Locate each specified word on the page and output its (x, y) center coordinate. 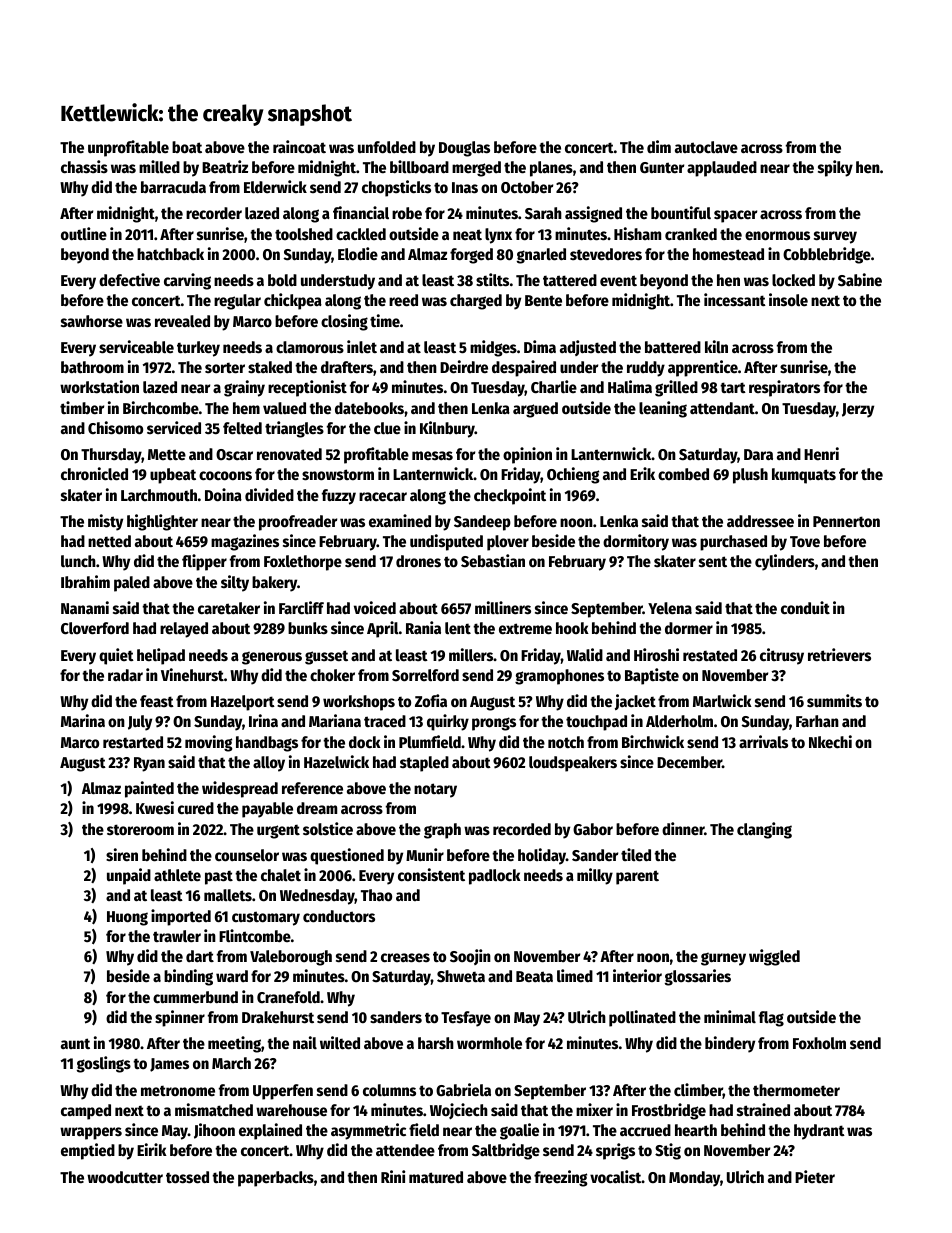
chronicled (94, 474)
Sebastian (493, 561)
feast (157, 701)
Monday (694, 1179)
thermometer (796, 1090)
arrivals (763, 742)
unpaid (129, 876)
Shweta (461, 976)
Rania (423, 627)
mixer (594, 1110)
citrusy (782, 656)
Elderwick (275, 187)
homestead (728, 254)
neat (467, 234)
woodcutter (125, 1177)
